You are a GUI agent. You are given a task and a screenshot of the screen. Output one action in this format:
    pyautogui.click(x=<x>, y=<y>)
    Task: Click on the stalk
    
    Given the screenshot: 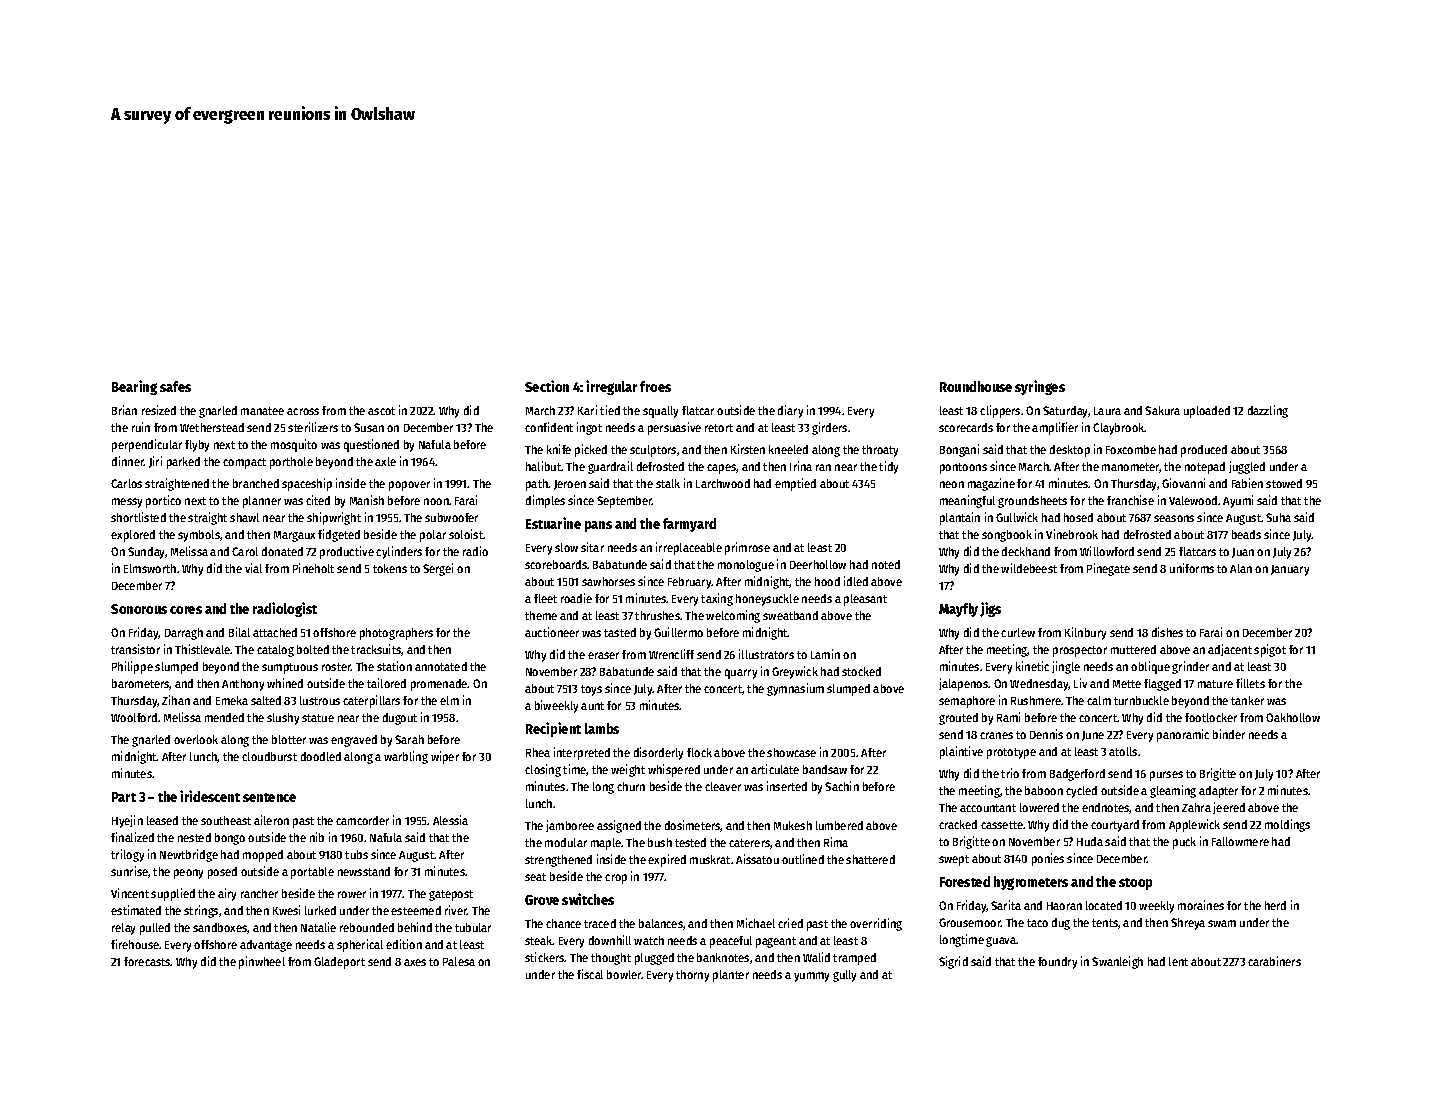 What is the action you would take?
    pyautogui.click(x=668, y=483)
